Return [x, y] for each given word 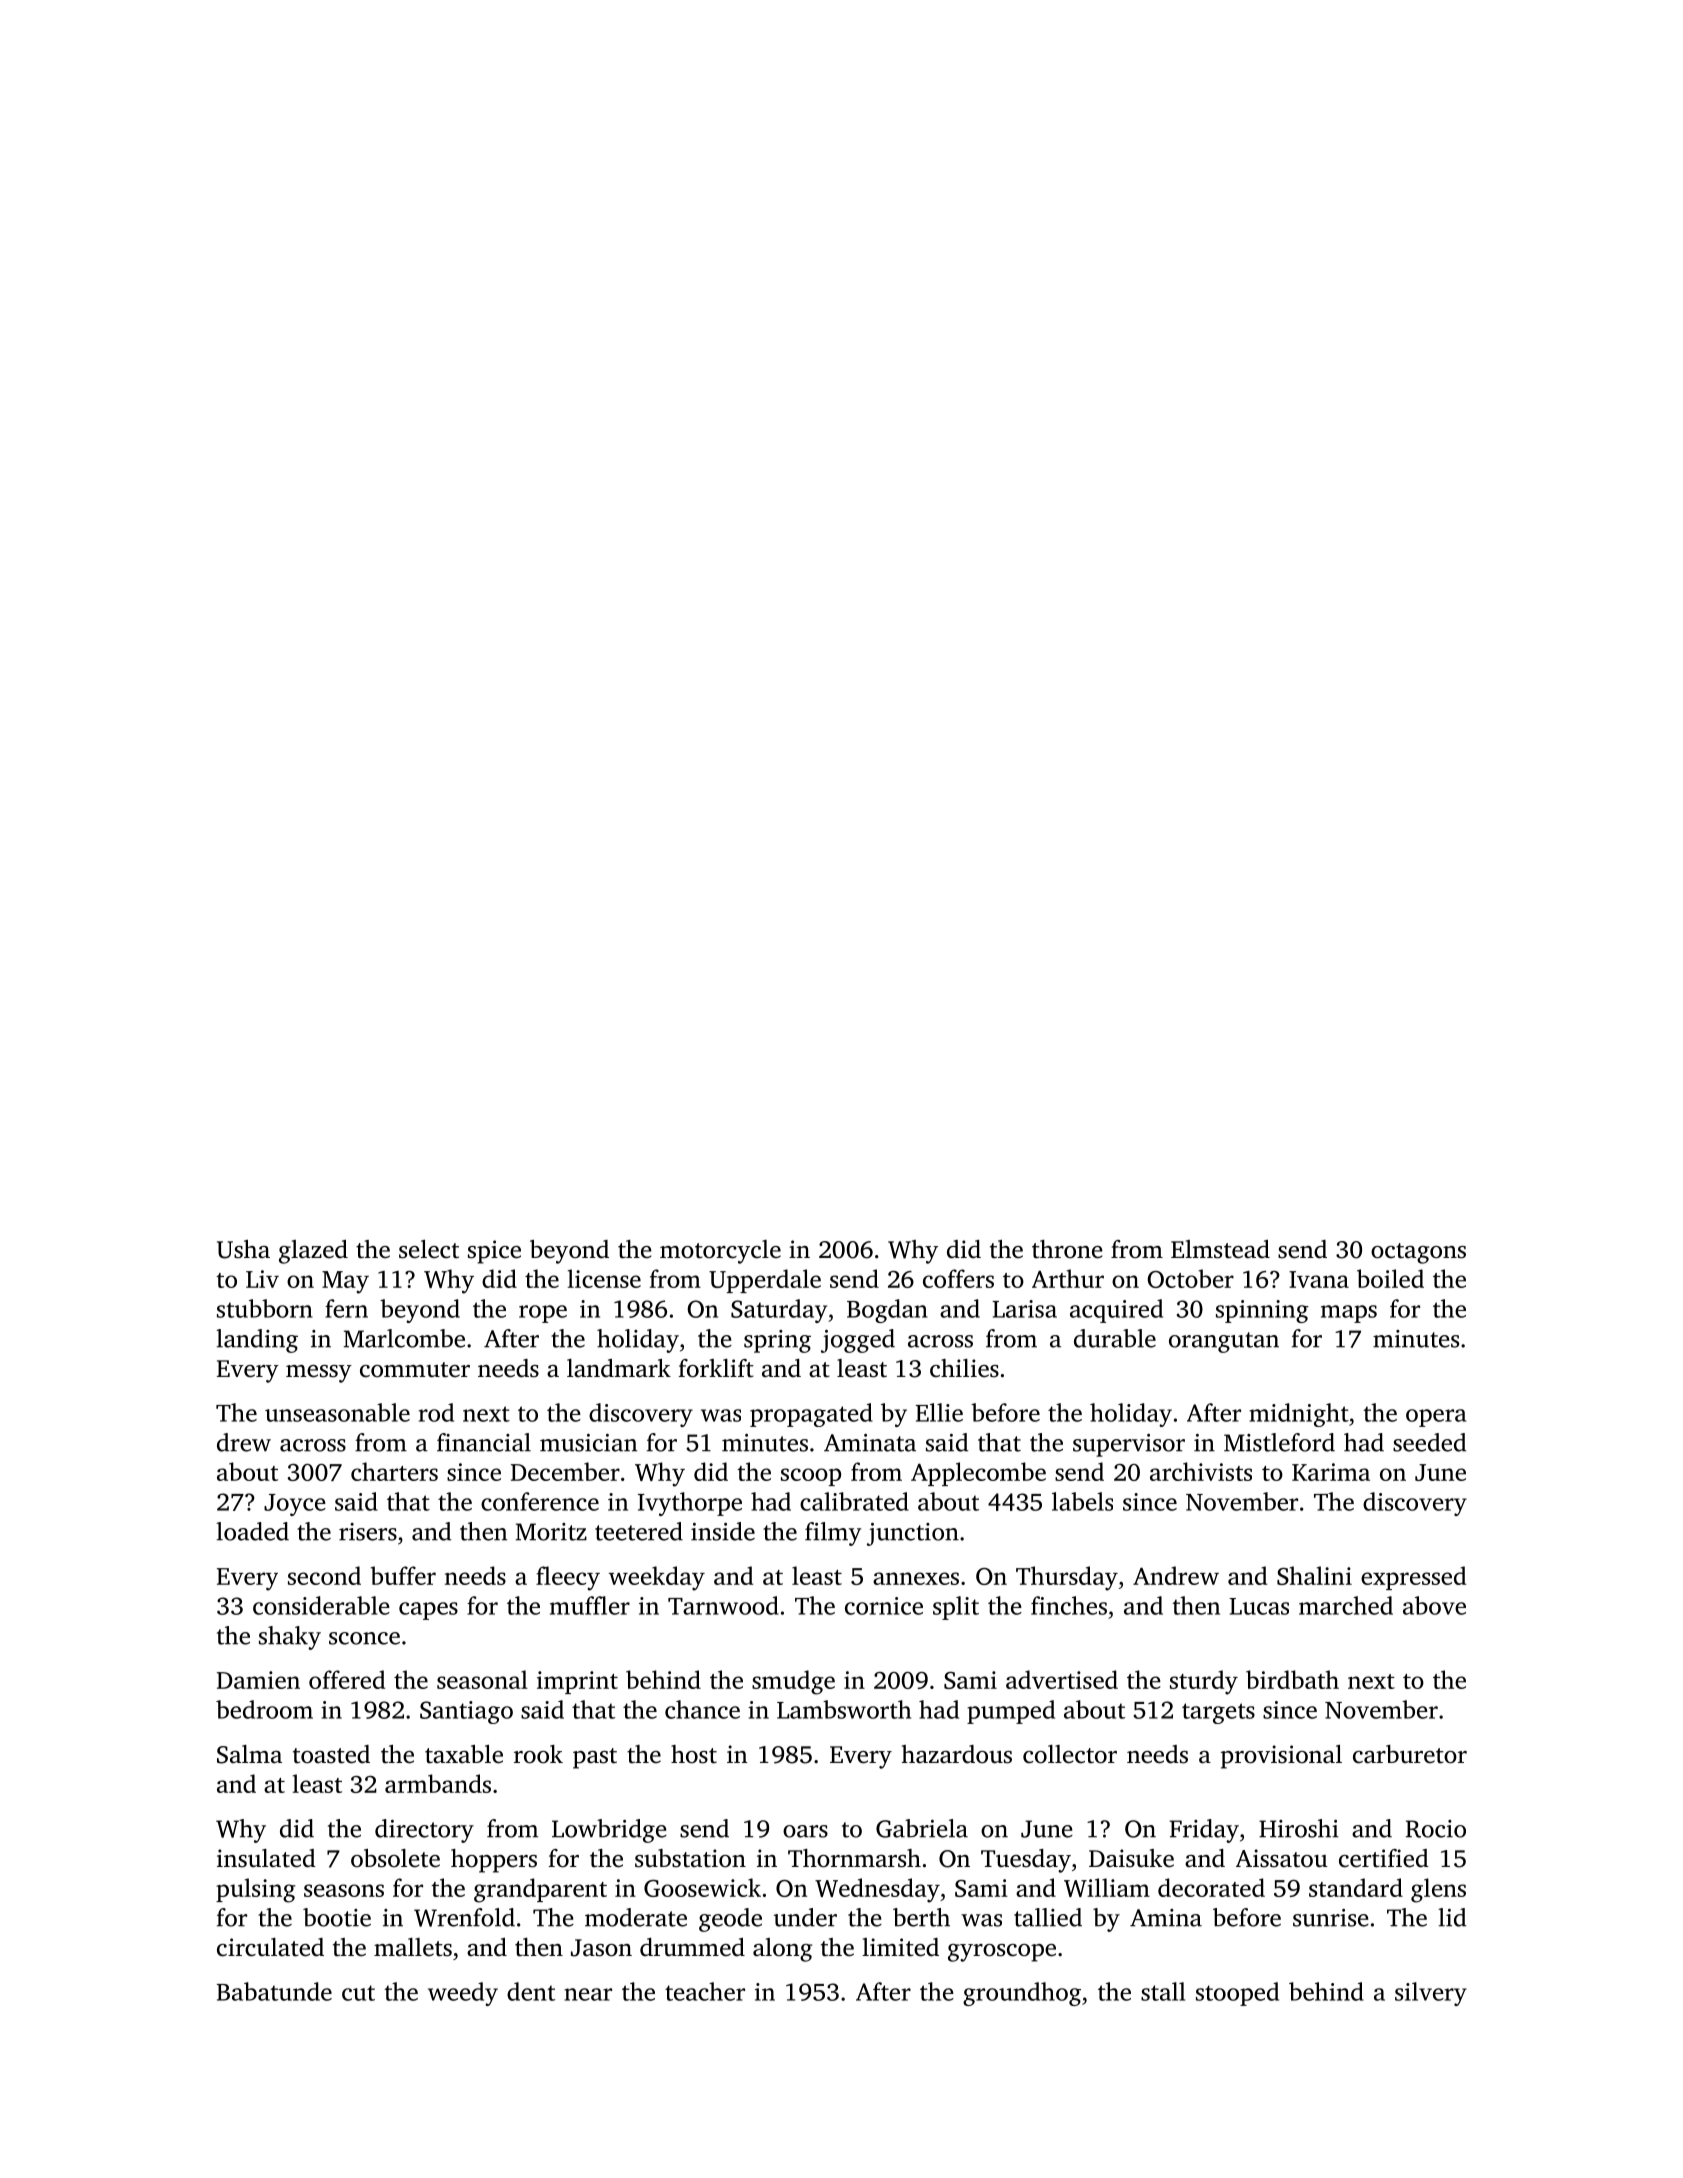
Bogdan [887, 1311]
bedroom [264, 1709]
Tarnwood [723, 1605]
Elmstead [1220, 1249]
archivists [1201, 1471]
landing [257, 1341]
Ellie [939, 1412]
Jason [601, 1948]
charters [394, 1471]
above [1434, 1605]
